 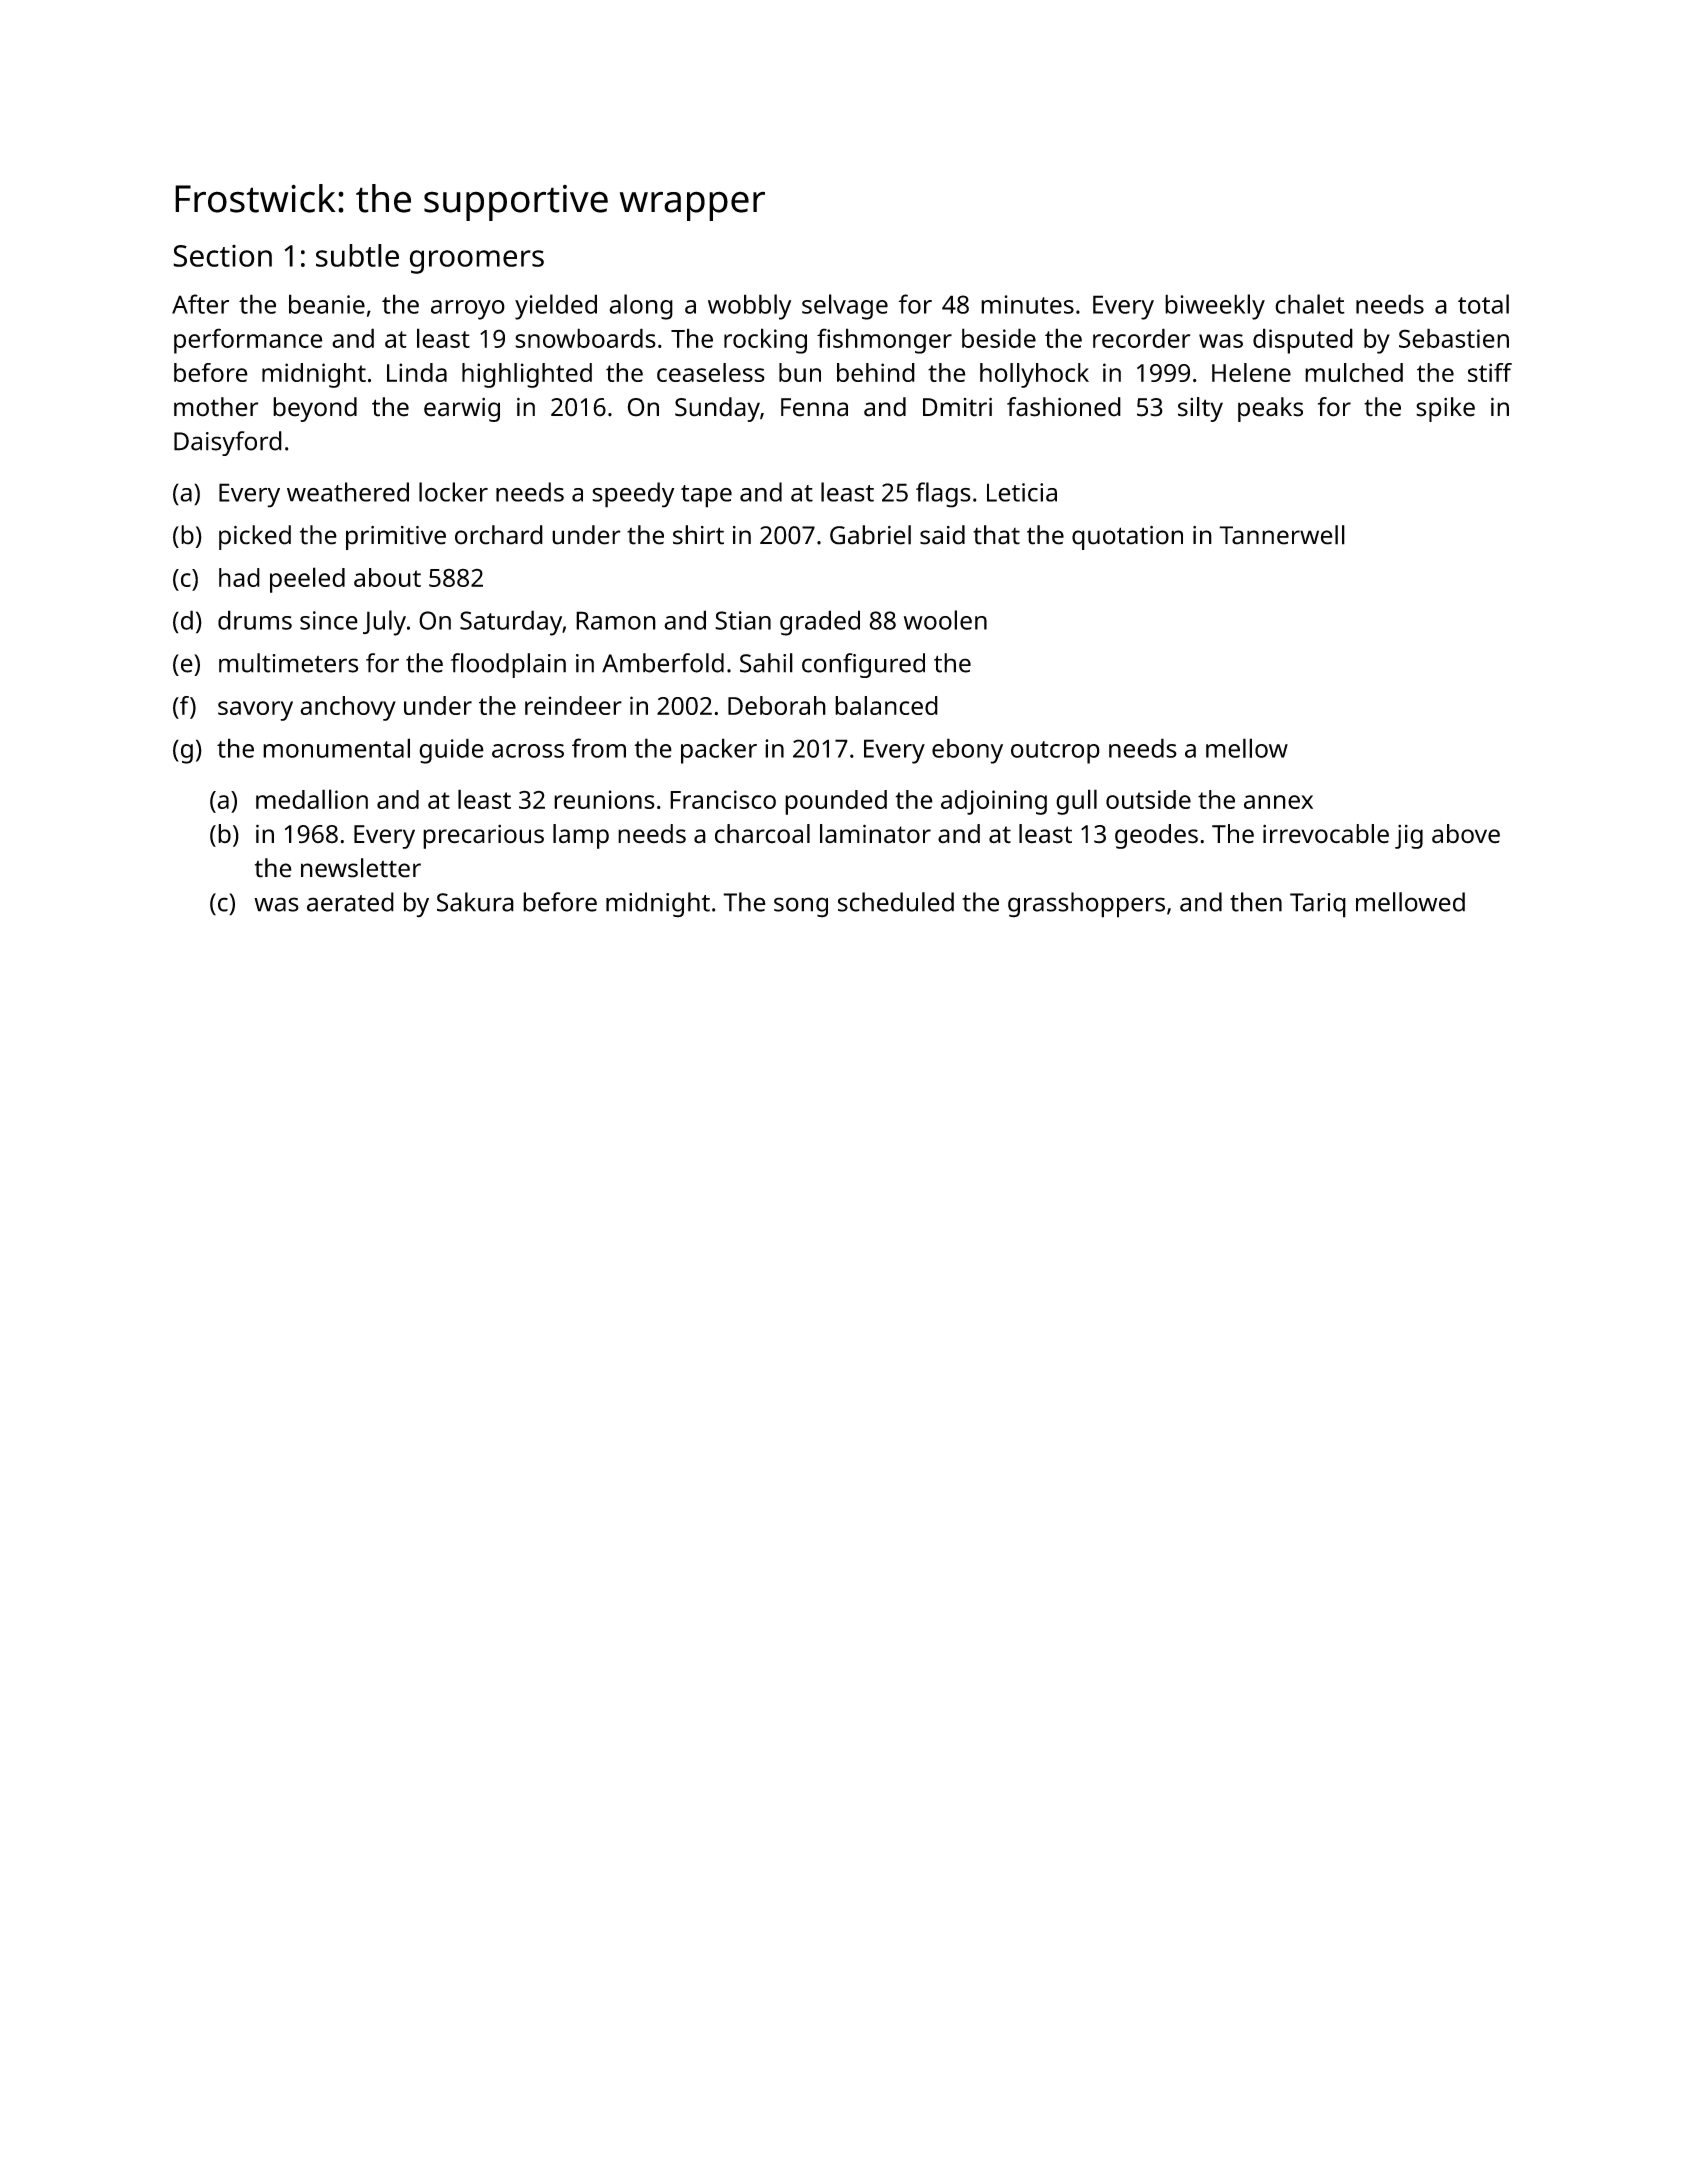 I want to click on configured, so click(x=863, y=665).
